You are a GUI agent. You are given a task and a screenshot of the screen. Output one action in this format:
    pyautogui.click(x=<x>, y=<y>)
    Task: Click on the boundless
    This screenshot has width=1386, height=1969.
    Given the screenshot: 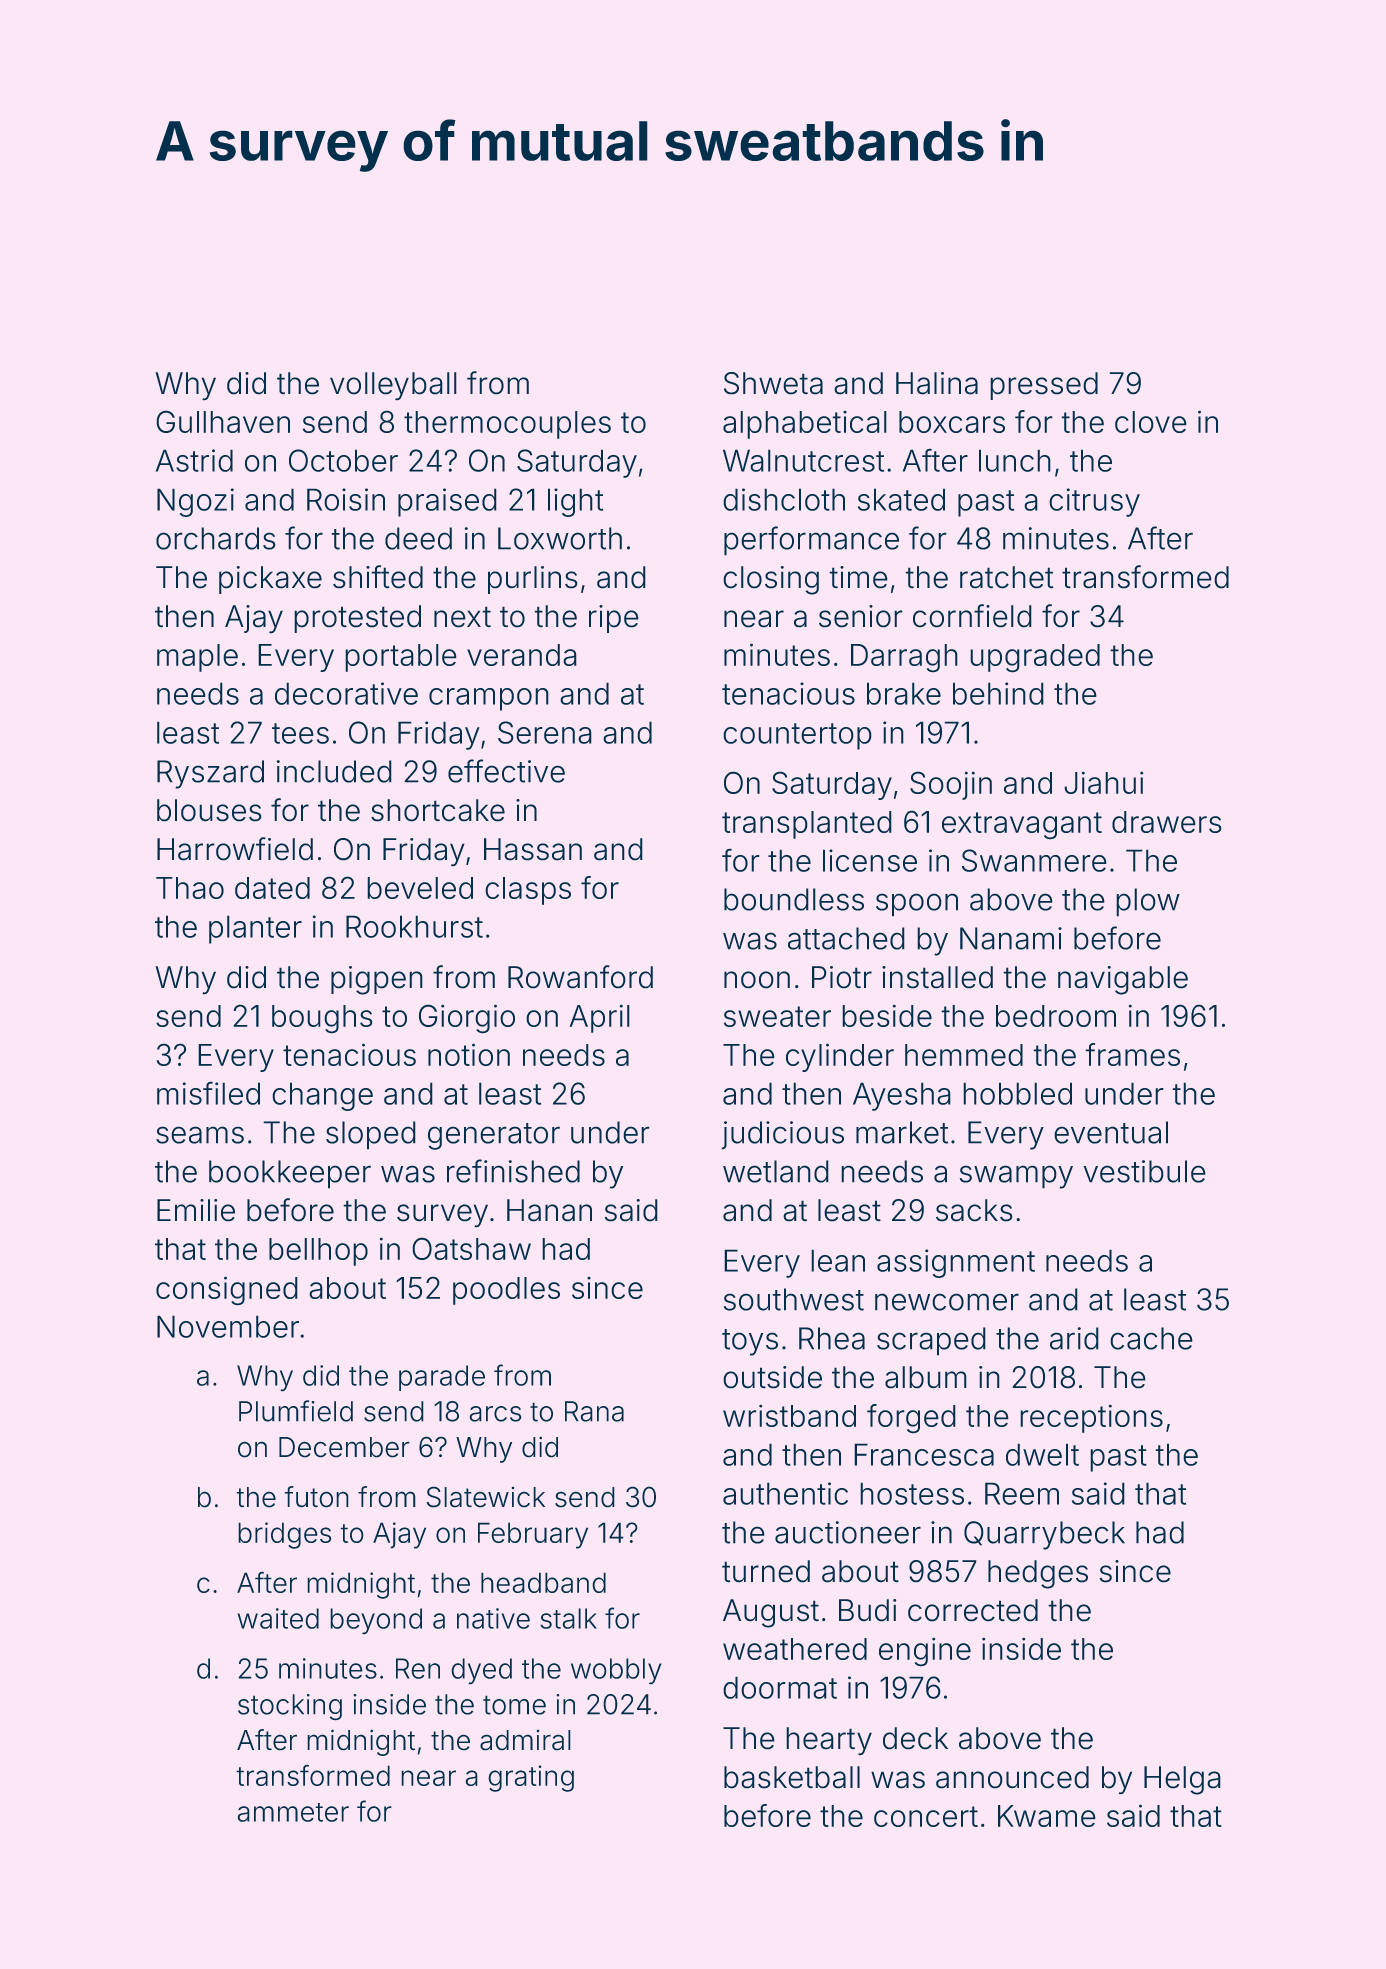 What is the action you would take?
    pyautogui.click(x=794, y=899)
